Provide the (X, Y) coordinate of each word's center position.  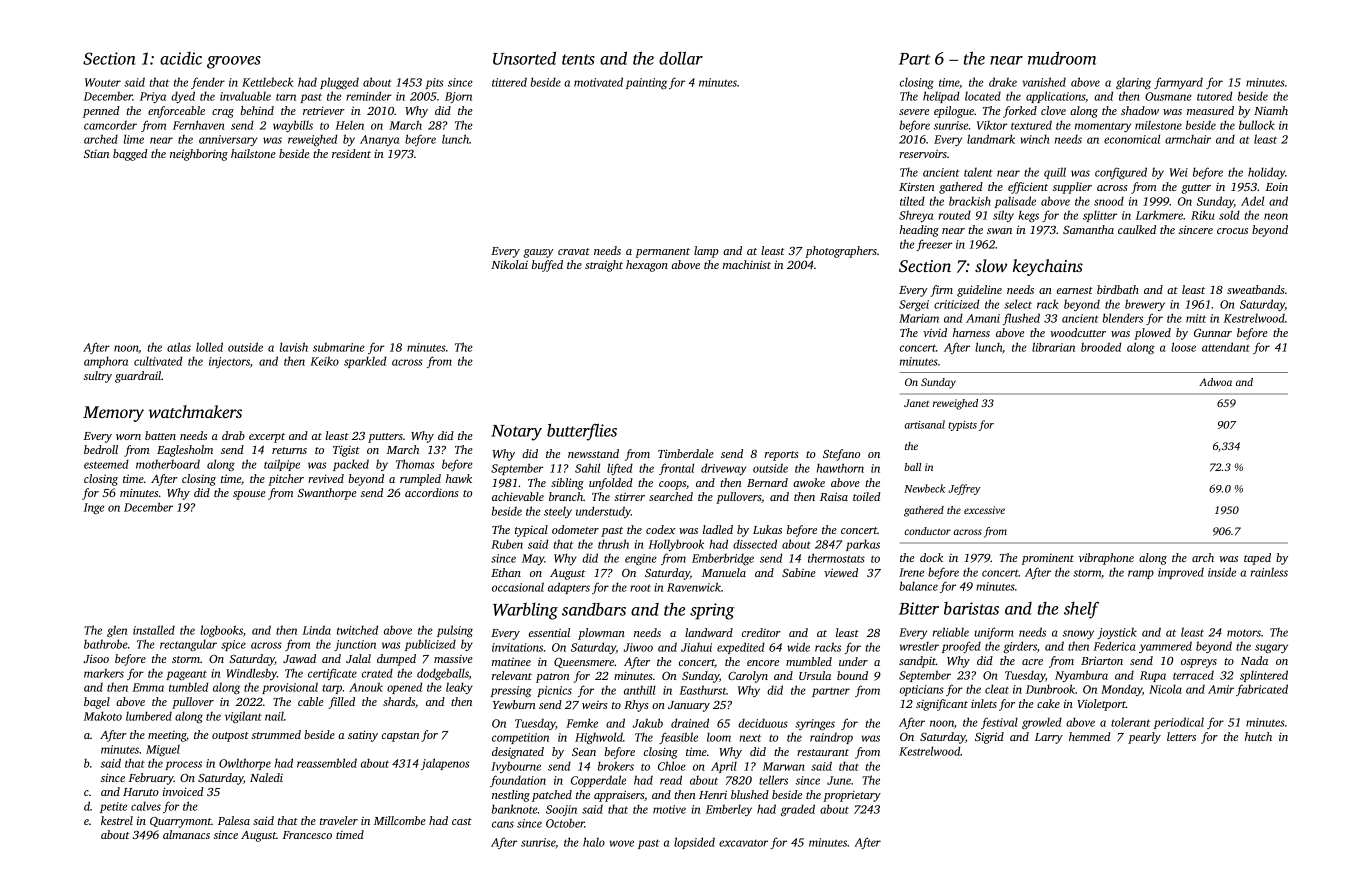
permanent (662, 253)
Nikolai (509, 264)
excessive (984, 510)
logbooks (221, 631)
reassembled (327, 763)
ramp (1141, 574)
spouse (249, 495)
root (640, 588)
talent (978, 172)
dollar (681, 58)
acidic (181, 58)
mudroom (1062, 58)
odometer (575, 529)
